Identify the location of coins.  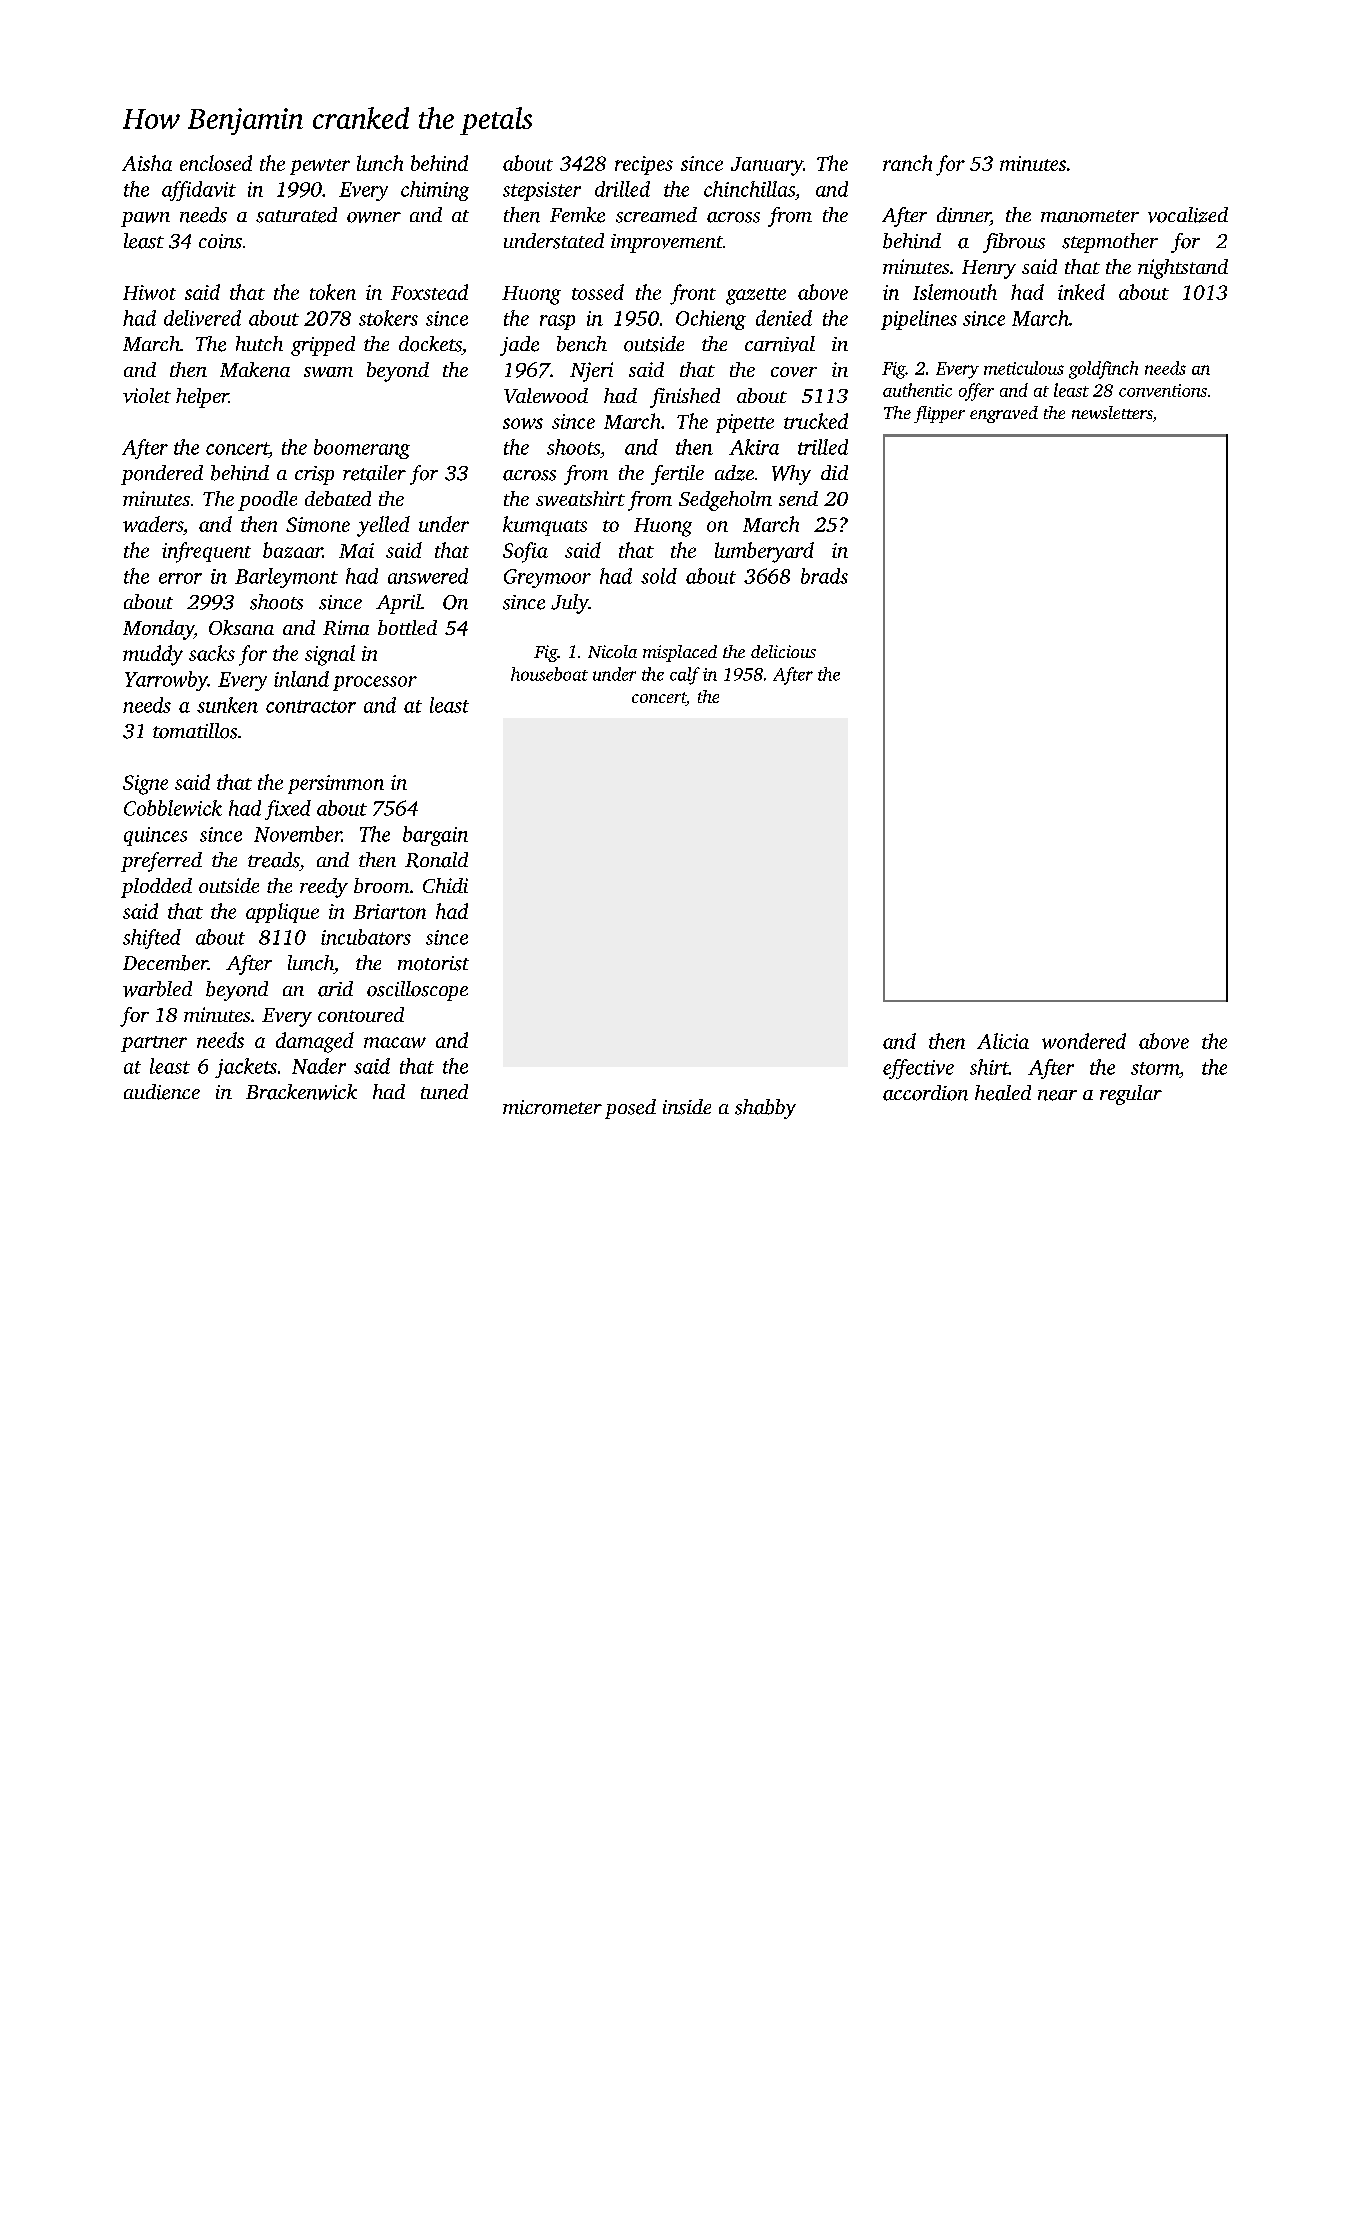
(220, 241).
